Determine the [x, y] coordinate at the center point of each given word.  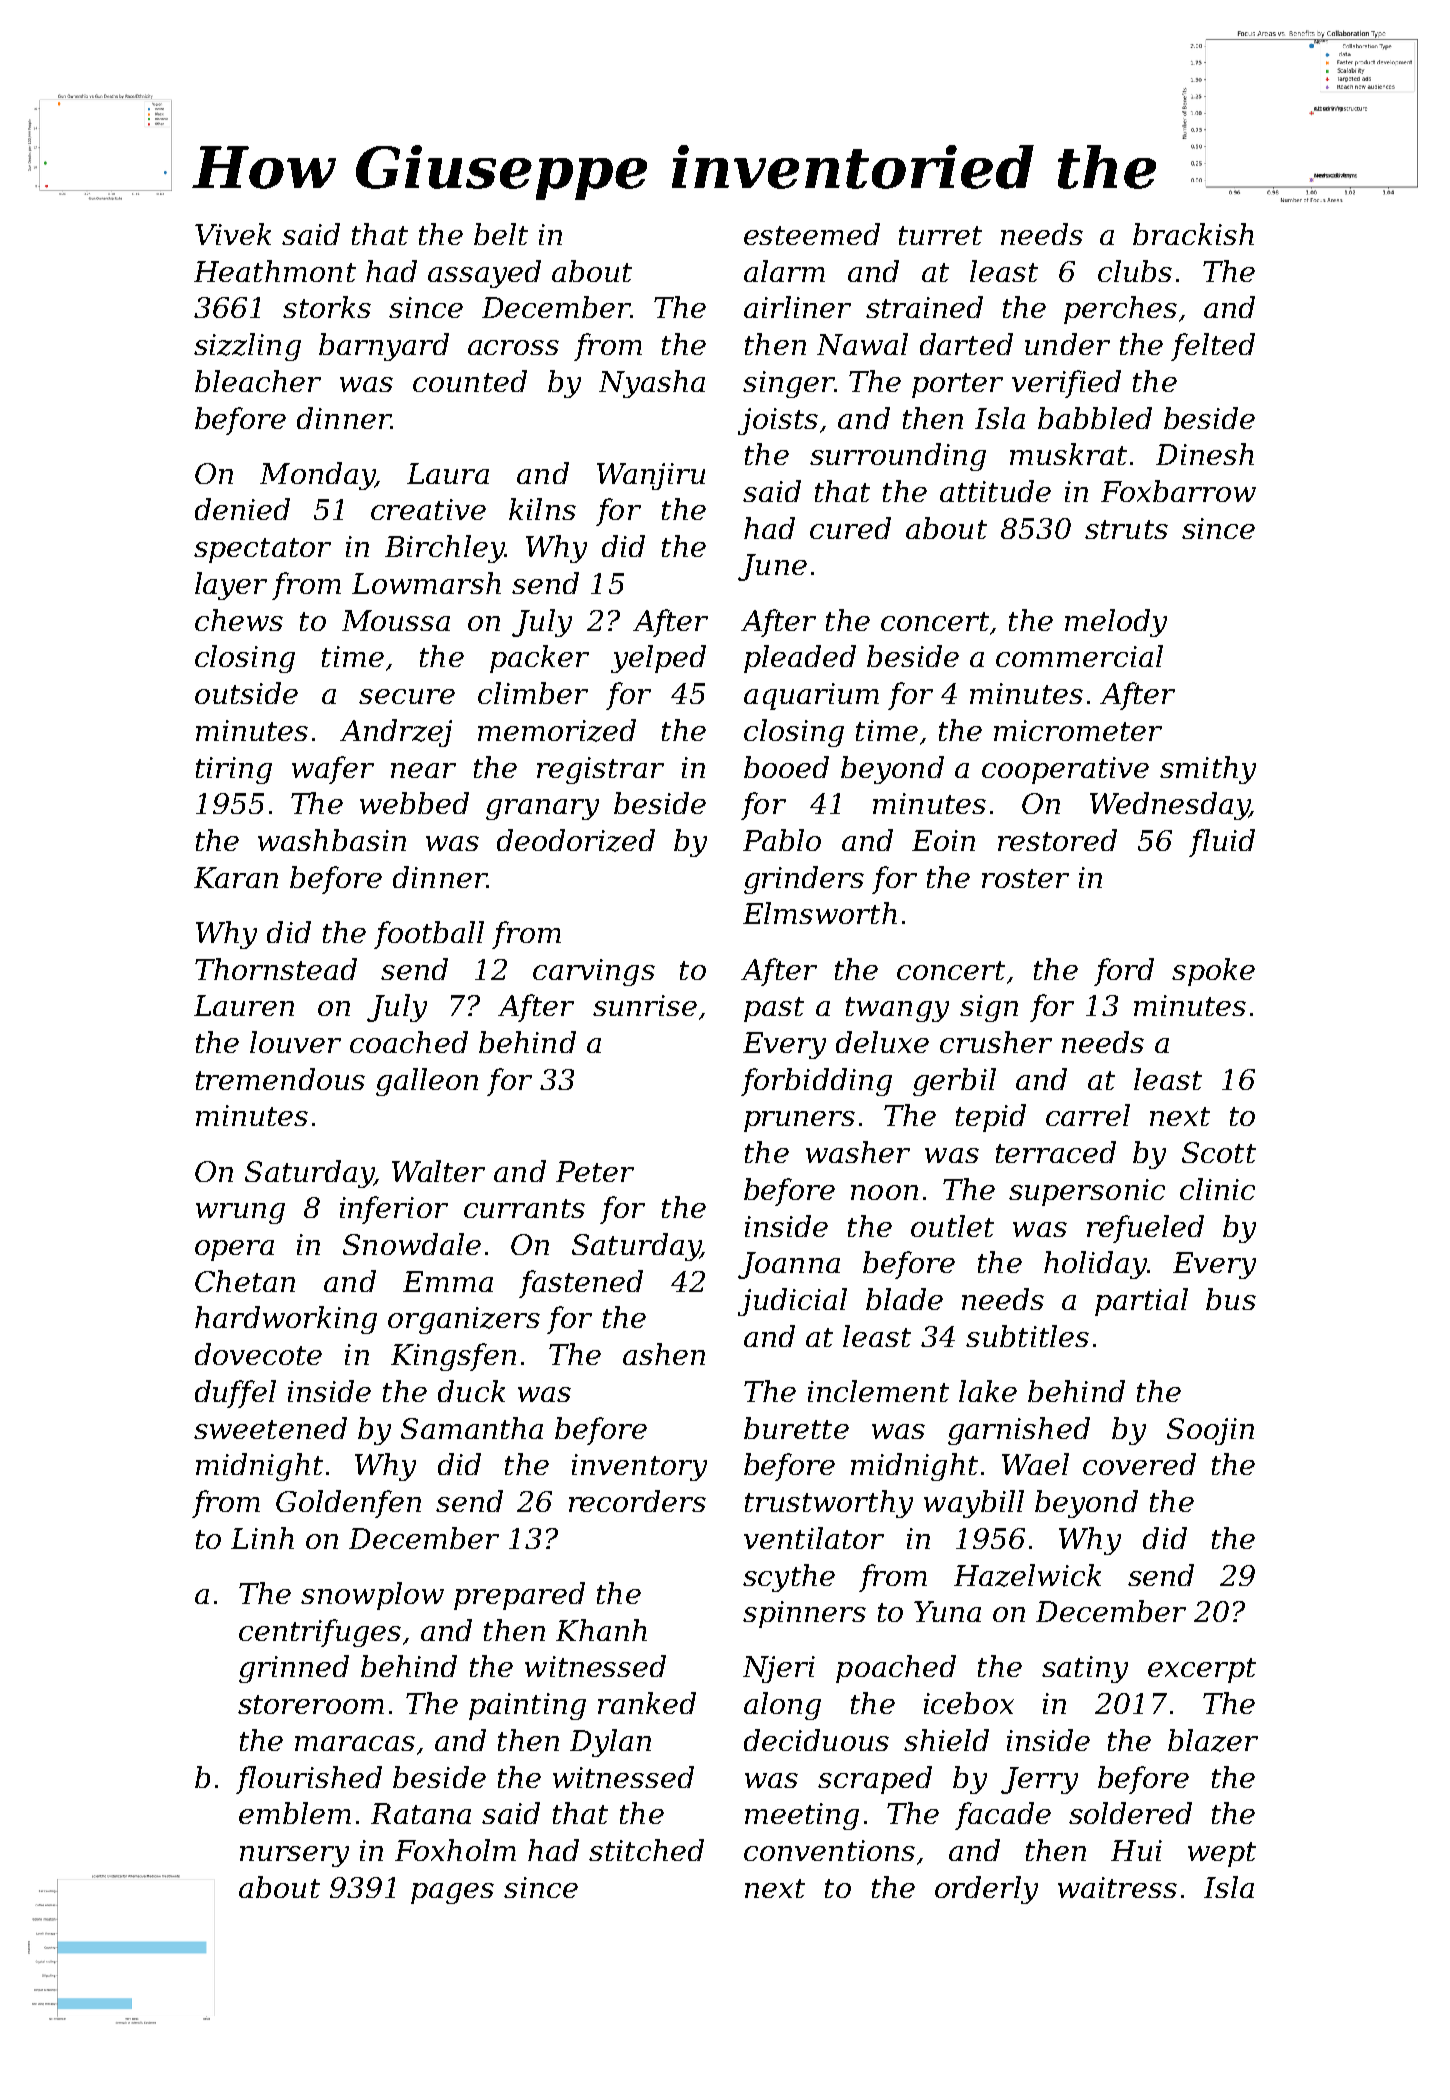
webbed [414, 803]
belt [501, 234]
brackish [1193, 234]
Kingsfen [453, 1357]
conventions [829, 1850]
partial [1141, 1302]
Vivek [233, 234]
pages [452, 1893]
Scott [1219, 1152]
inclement [878, 1391]
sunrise [645, 1005]
